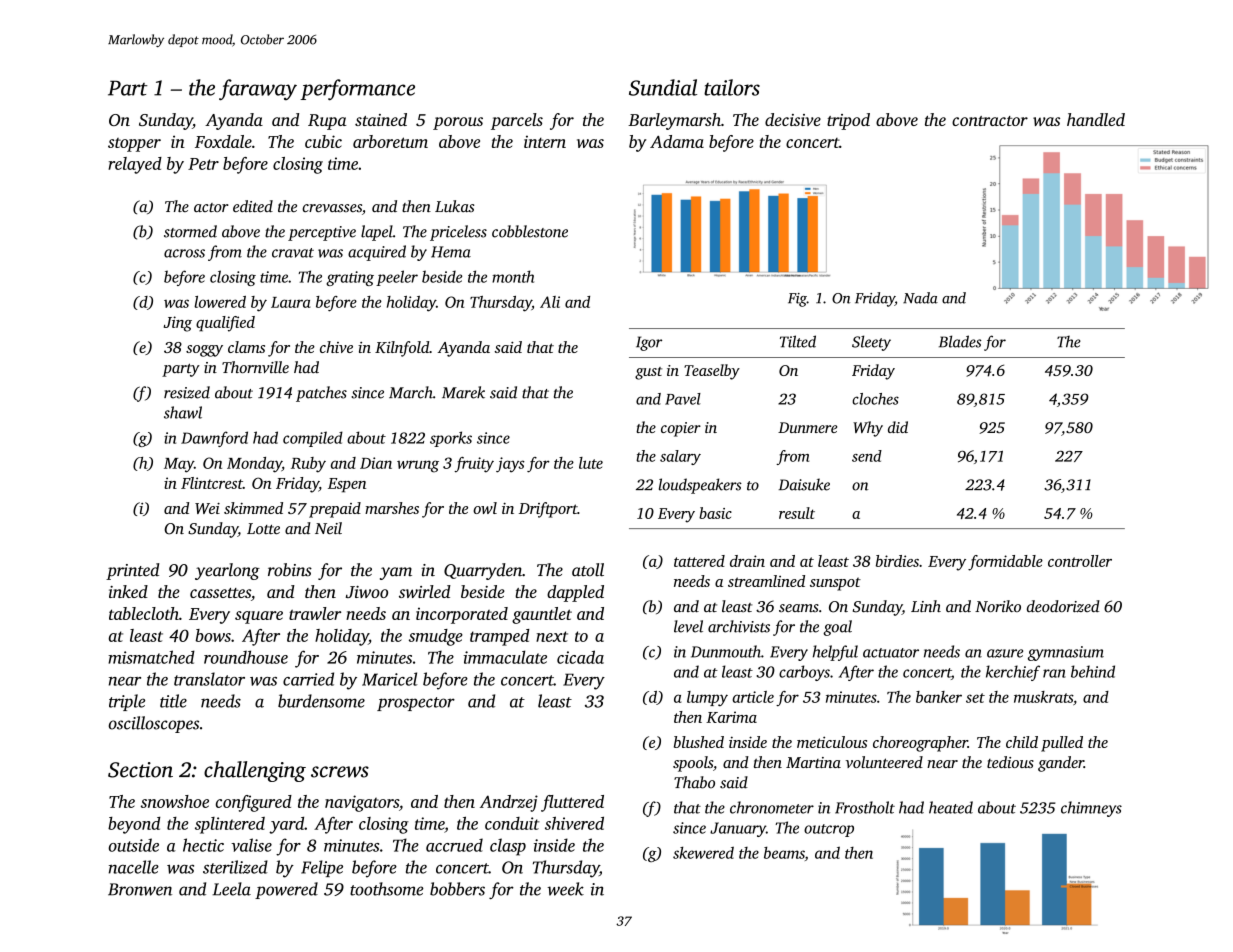 This screenshot has height=952, width=1233. Describe the element at coordinates (580, 657) in the screenshot. I see `cicada` at that location.
